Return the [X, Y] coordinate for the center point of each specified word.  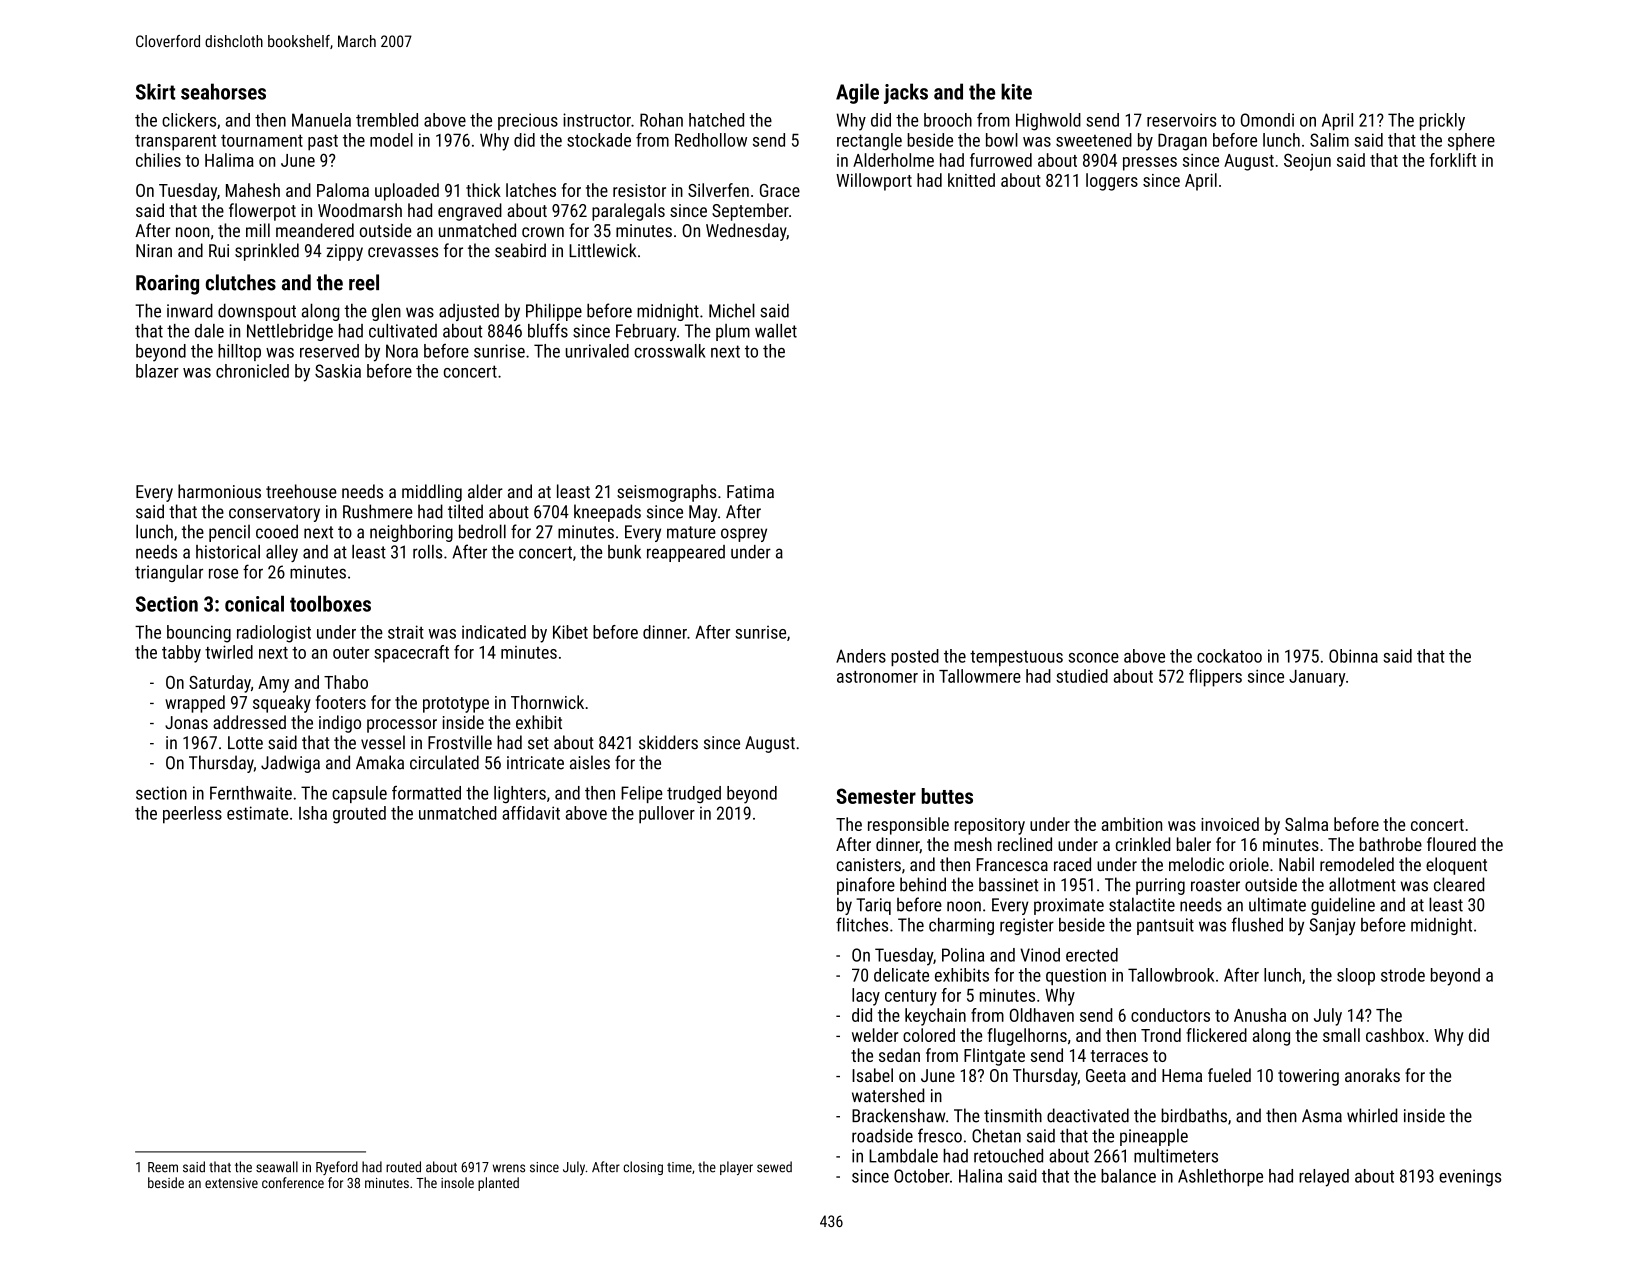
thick [483, 190]
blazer [157, 371]
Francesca [1012, 864]
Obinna [1353, 656]
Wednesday [746, 232]
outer [351, 653]
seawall [277, 1167]
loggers [1112, 182]
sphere [1471, 142]
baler [1194, 844]
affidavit [531, 813]
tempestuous [1016, 658]
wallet [776, 331]
